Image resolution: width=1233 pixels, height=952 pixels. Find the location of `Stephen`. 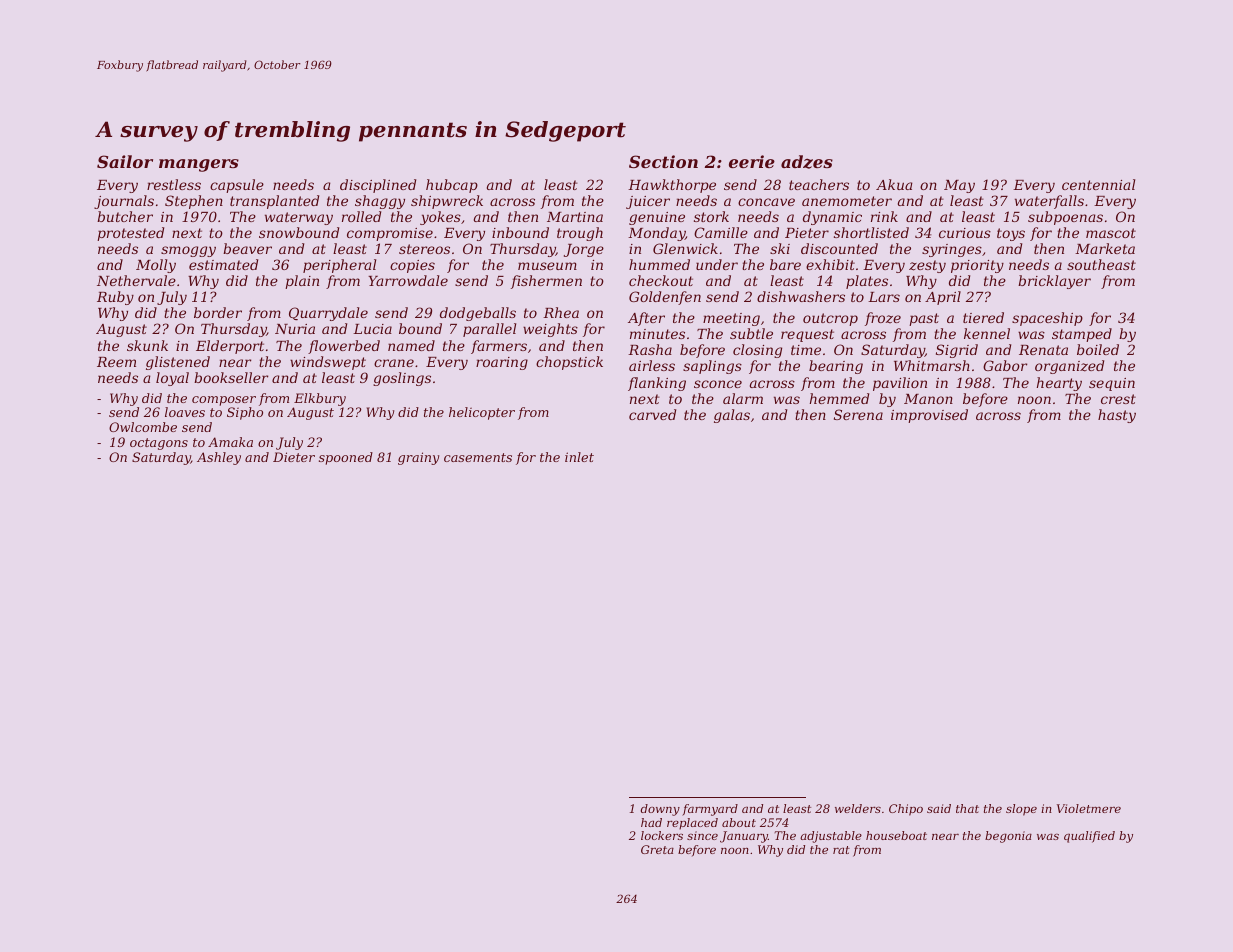

Stephen is located at coordinates (194, 202).
